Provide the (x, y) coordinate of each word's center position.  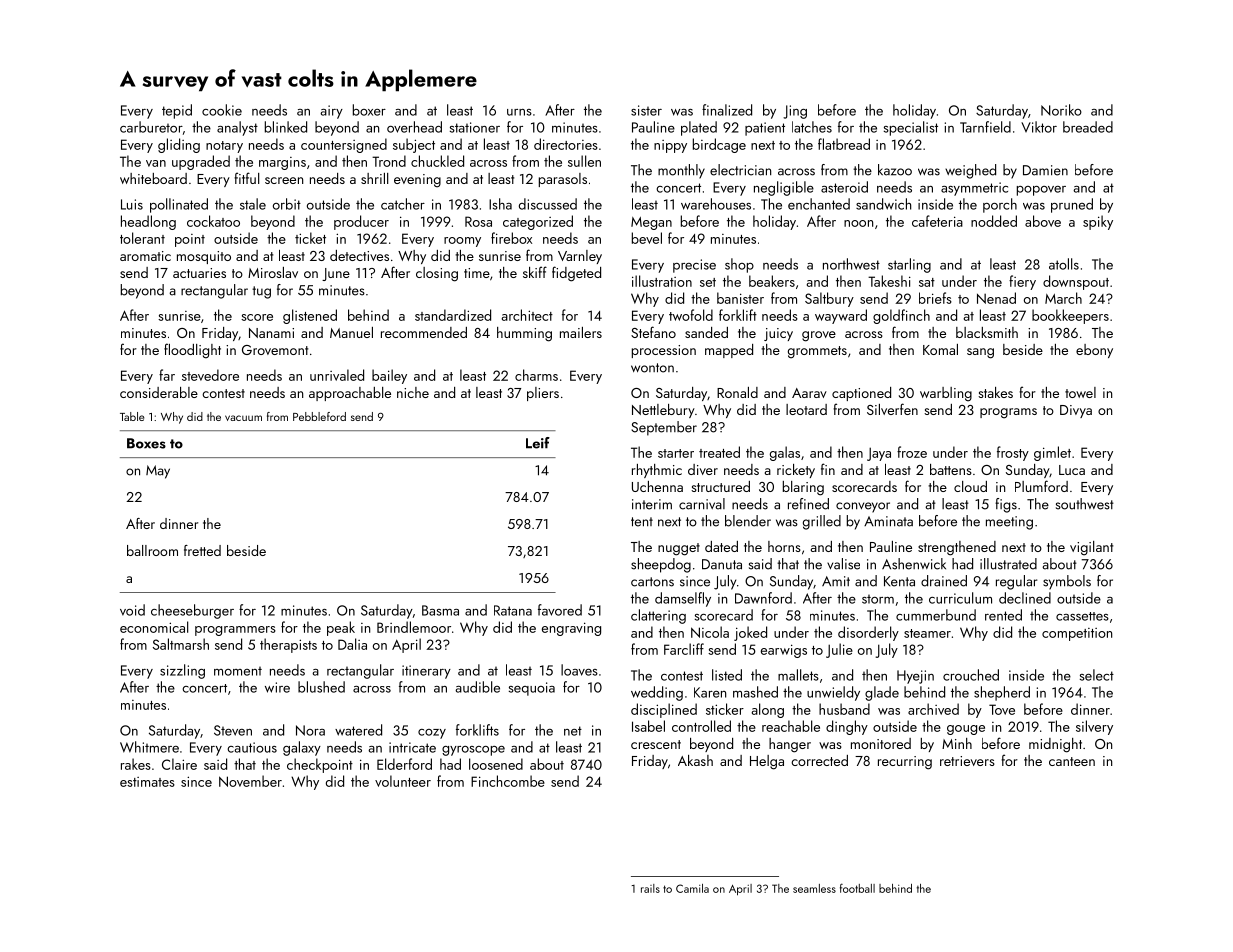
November (250, 781)
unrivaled (337, 375)
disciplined (664, 710)
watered (358, 730)
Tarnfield (985, 127)
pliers (543, 394)
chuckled (437, 161)
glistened (310, 316)
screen (284, 180)
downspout (1076, 282)
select (1097, 675)
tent (642, 522)
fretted (202, 550)
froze (912, 452)
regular (1017, 582)
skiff (535, 272)
